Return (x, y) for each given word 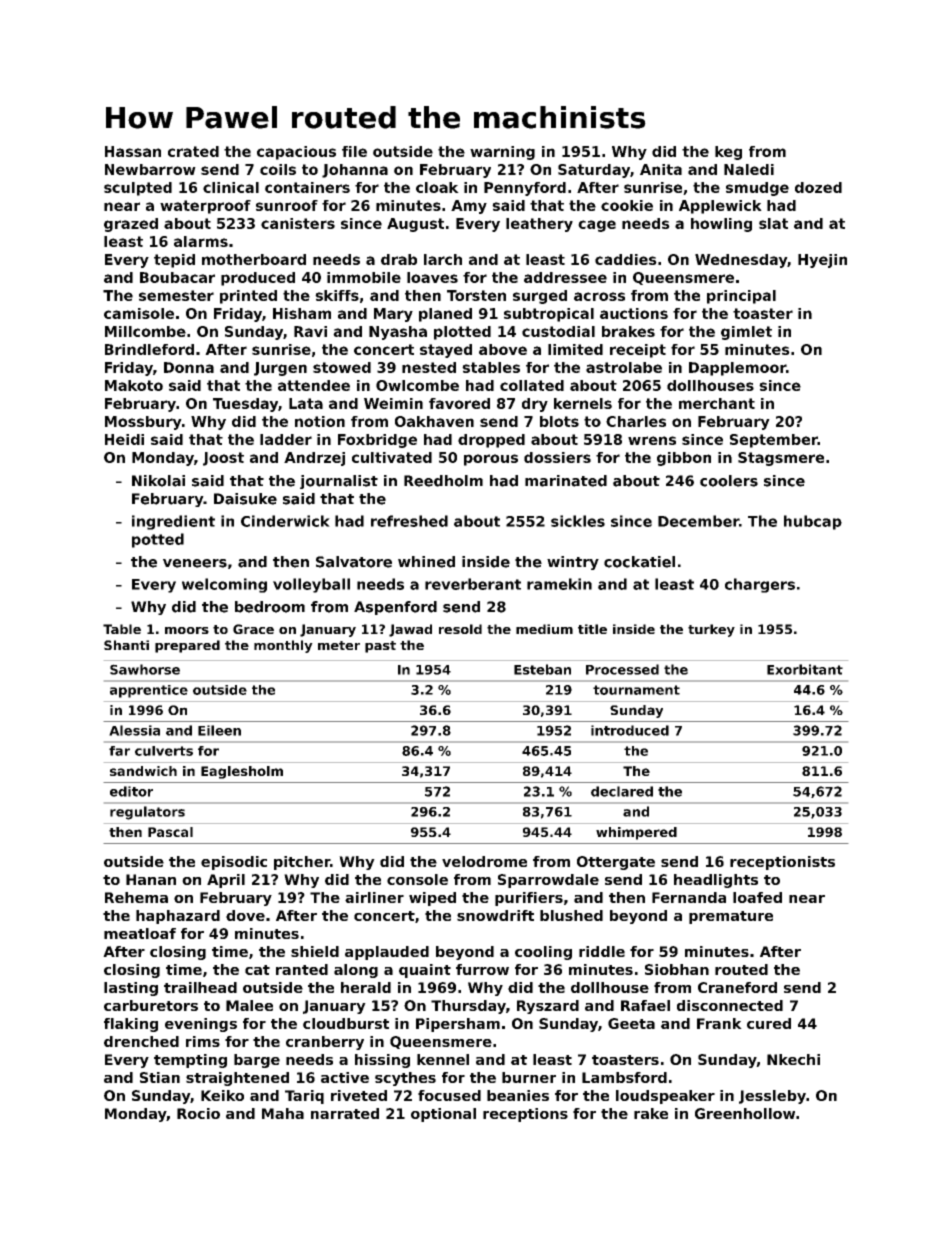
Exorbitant (805, 669)
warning (502, 153)
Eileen (219, 730)
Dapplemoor (737, 369)
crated (193, 151)
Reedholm (443, 481)
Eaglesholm (242, 772)
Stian (160, 1077)
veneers (195, 563)
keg (728, 153)
